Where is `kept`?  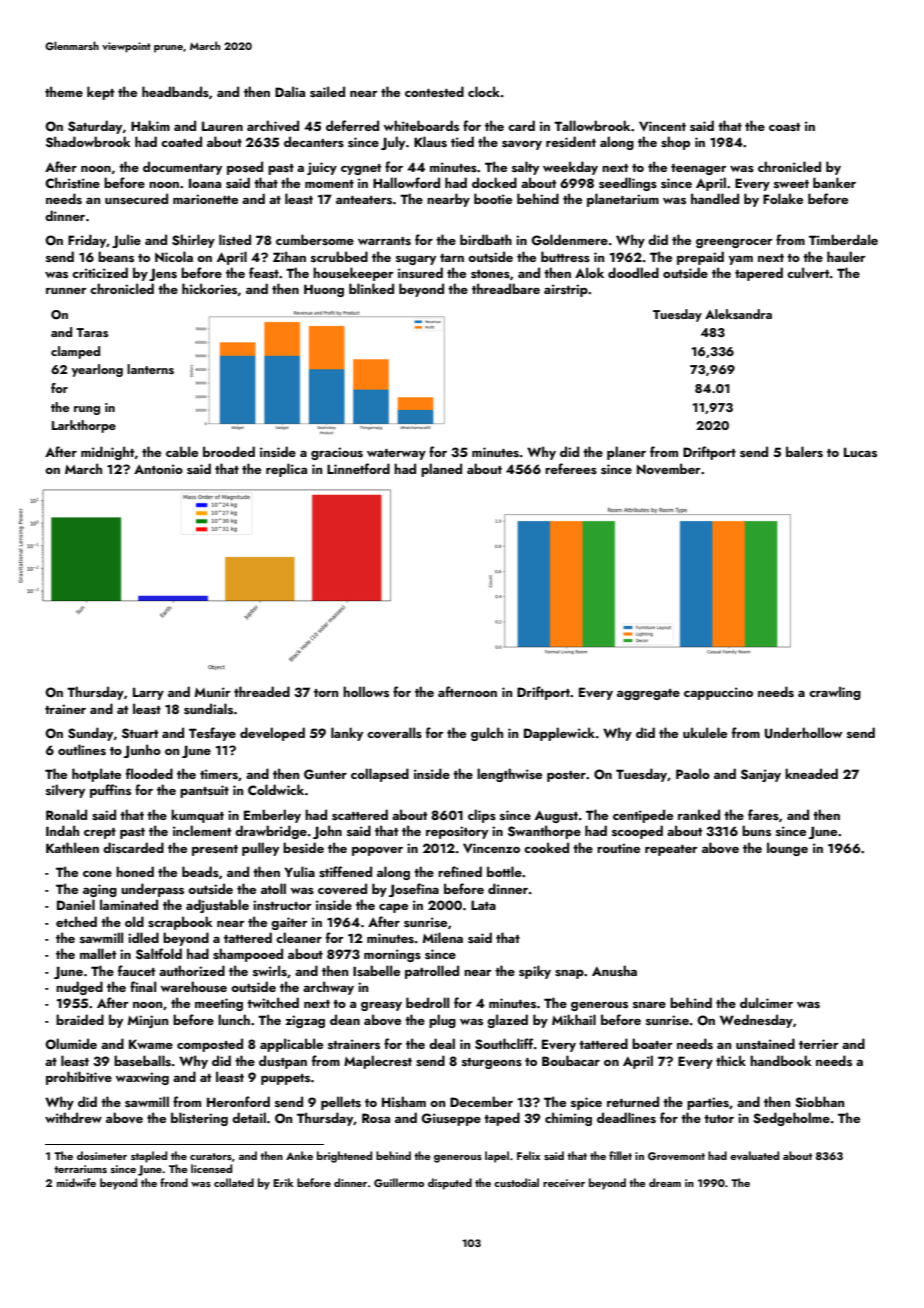 kept is located at coordinates (100, 93).
